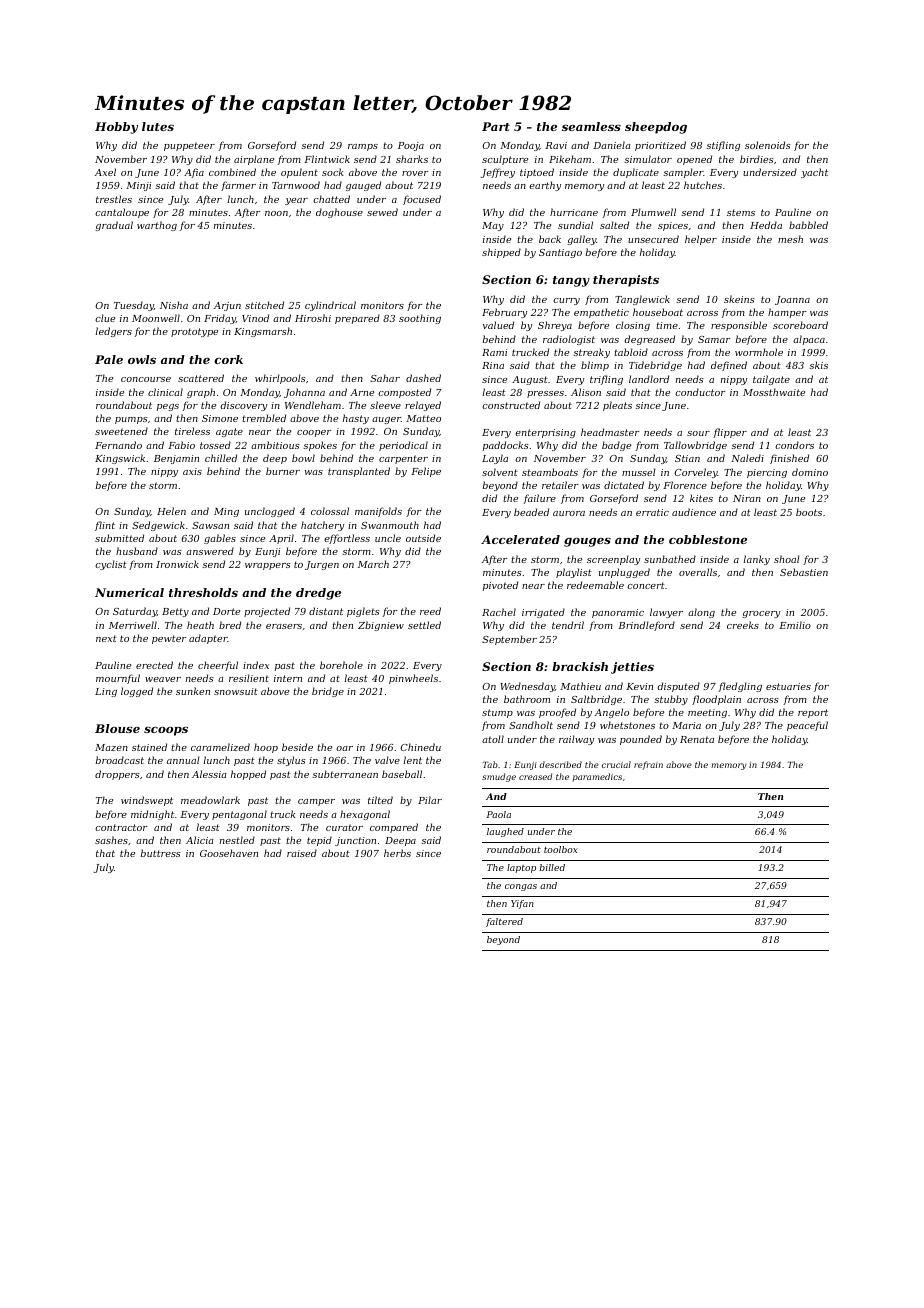 The width and height of the screenshot is (924, 1308). What do you see at coordinates (420, 319) in the screenshot?
I see `soothing` at bounding box center [420, 319].
